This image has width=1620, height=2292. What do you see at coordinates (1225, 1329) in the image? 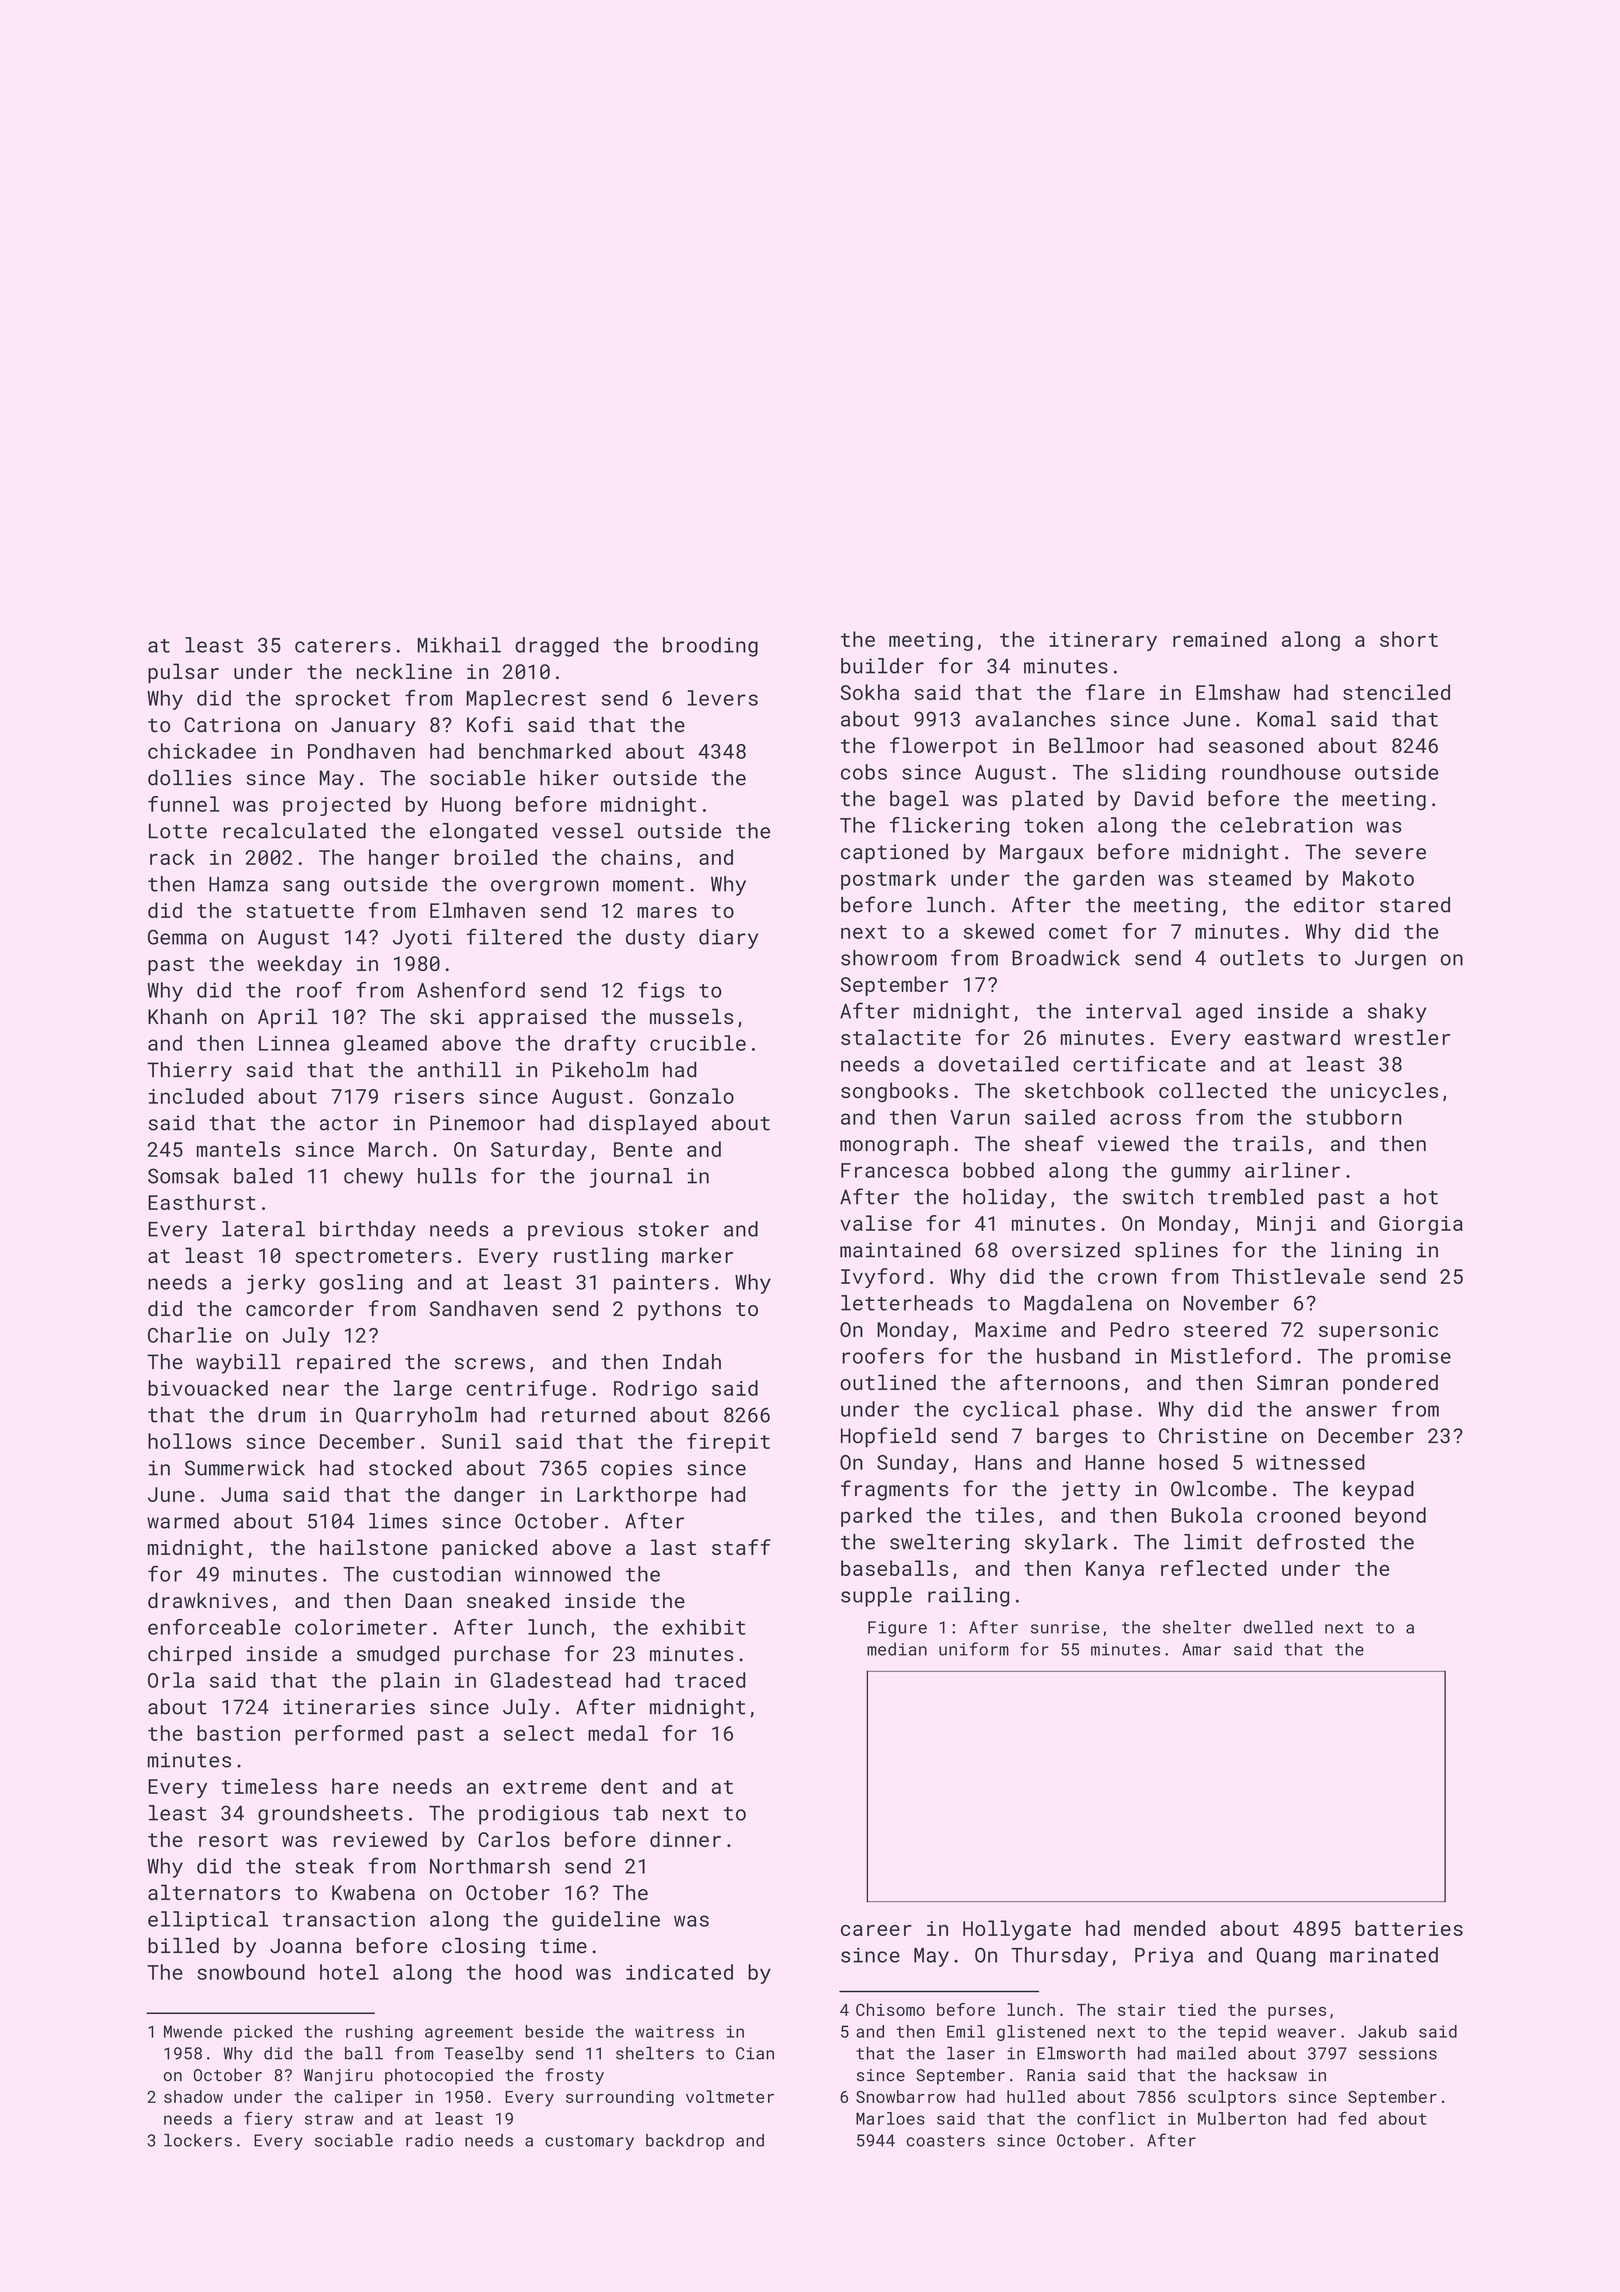
I see `steered` at bounding box center [1225, 1329].
